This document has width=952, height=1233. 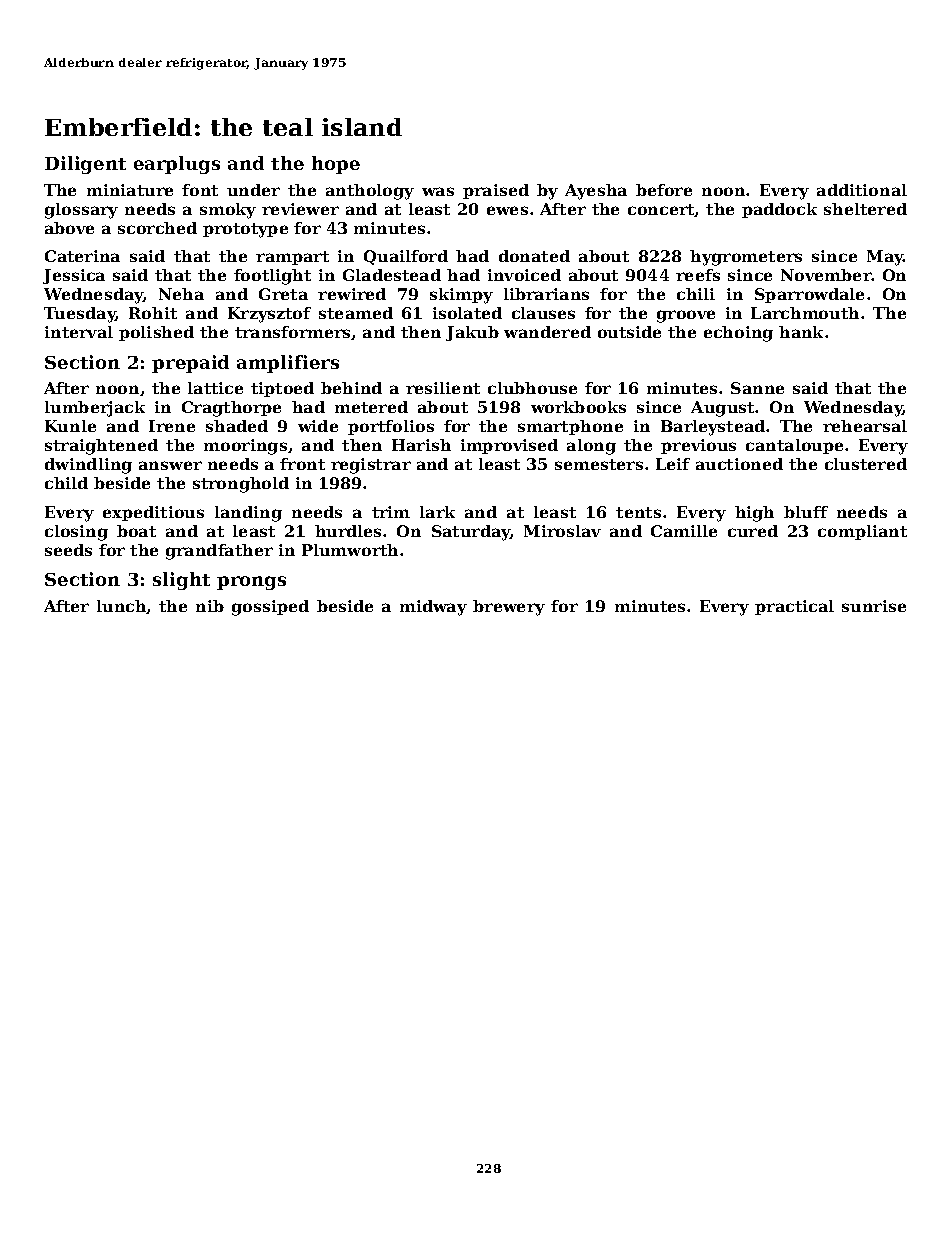 I want to click on trim, so click(x=391, y=512).
